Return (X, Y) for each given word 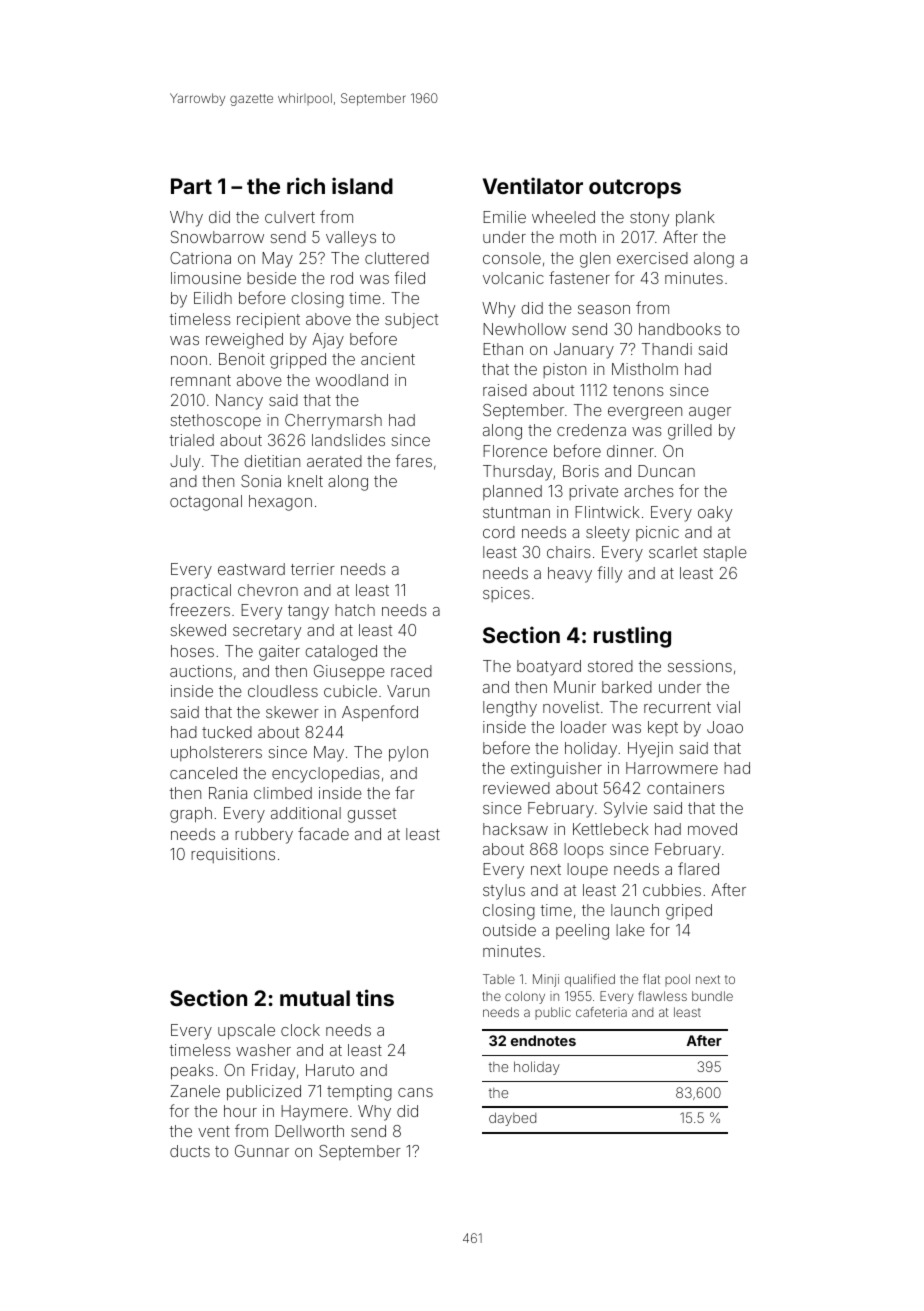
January (584, 351)
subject (411, 321)
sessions (700, 666)
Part (191, 186)
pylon (408, 754)
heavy (570, 575)
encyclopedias (326, 775)
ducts (190, 1151)
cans (415, 1092)
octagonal (206, 503)
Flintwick (607, 512)
